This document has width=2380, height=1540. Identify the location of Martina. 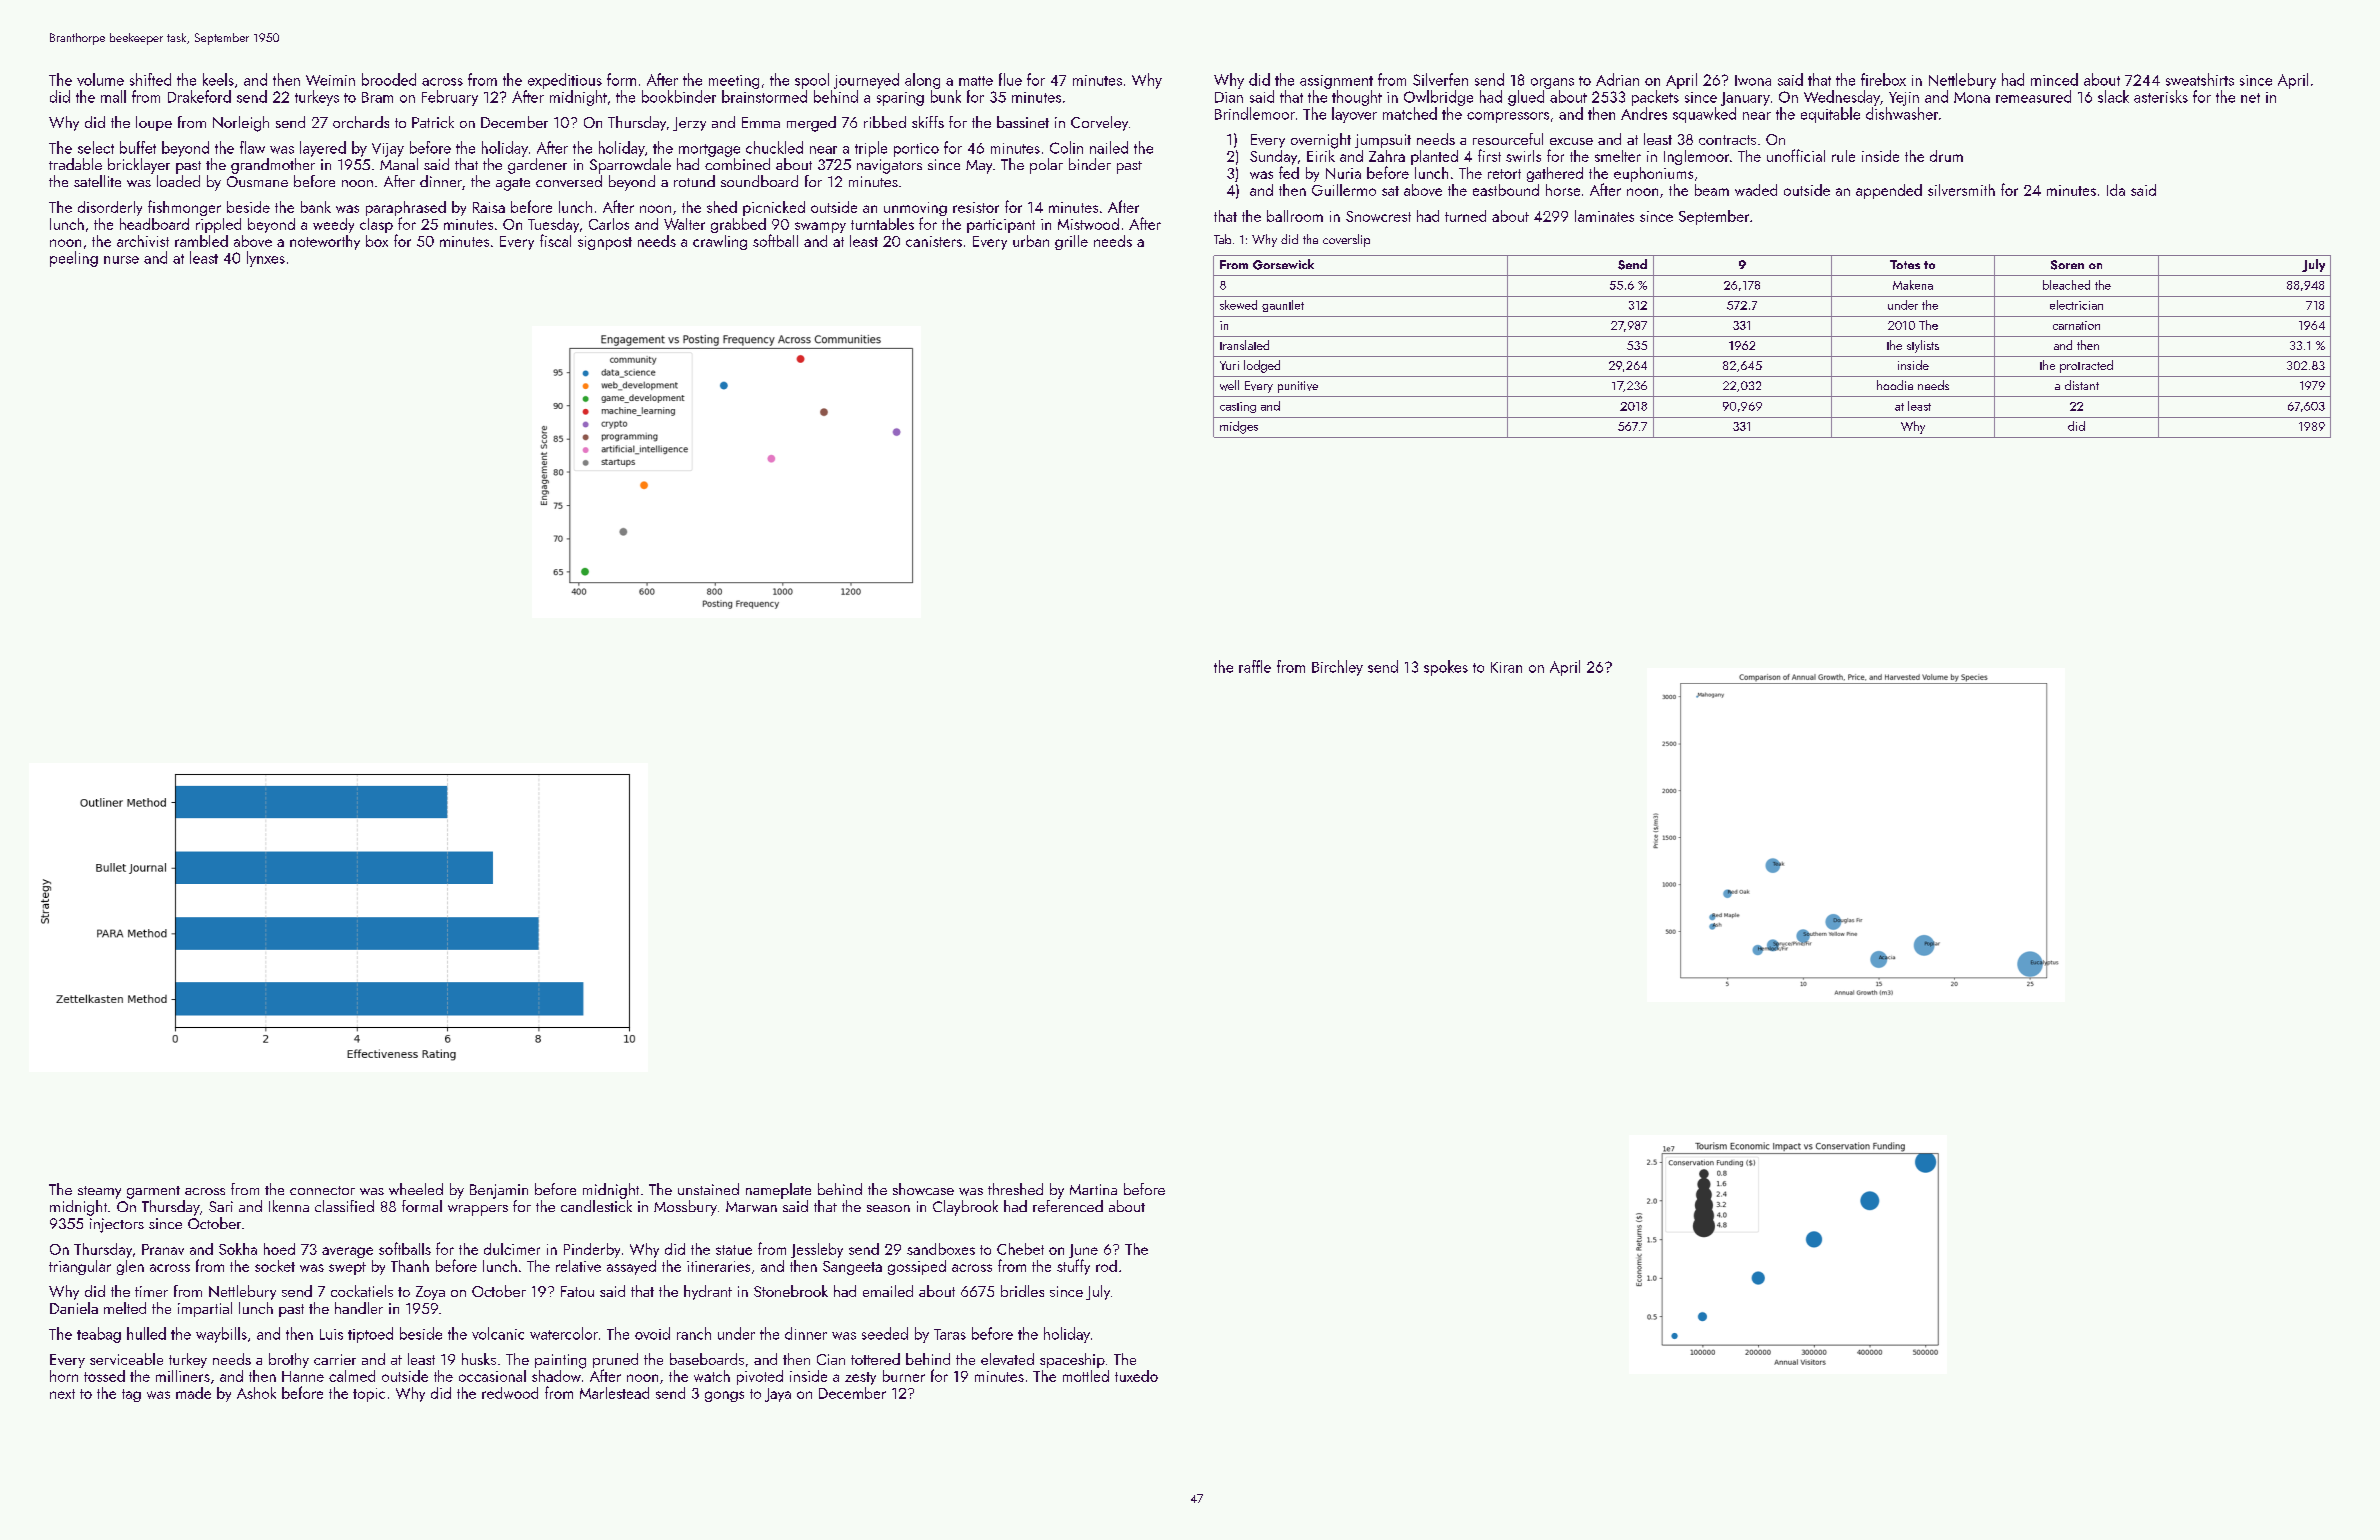
(1093, 1189).
